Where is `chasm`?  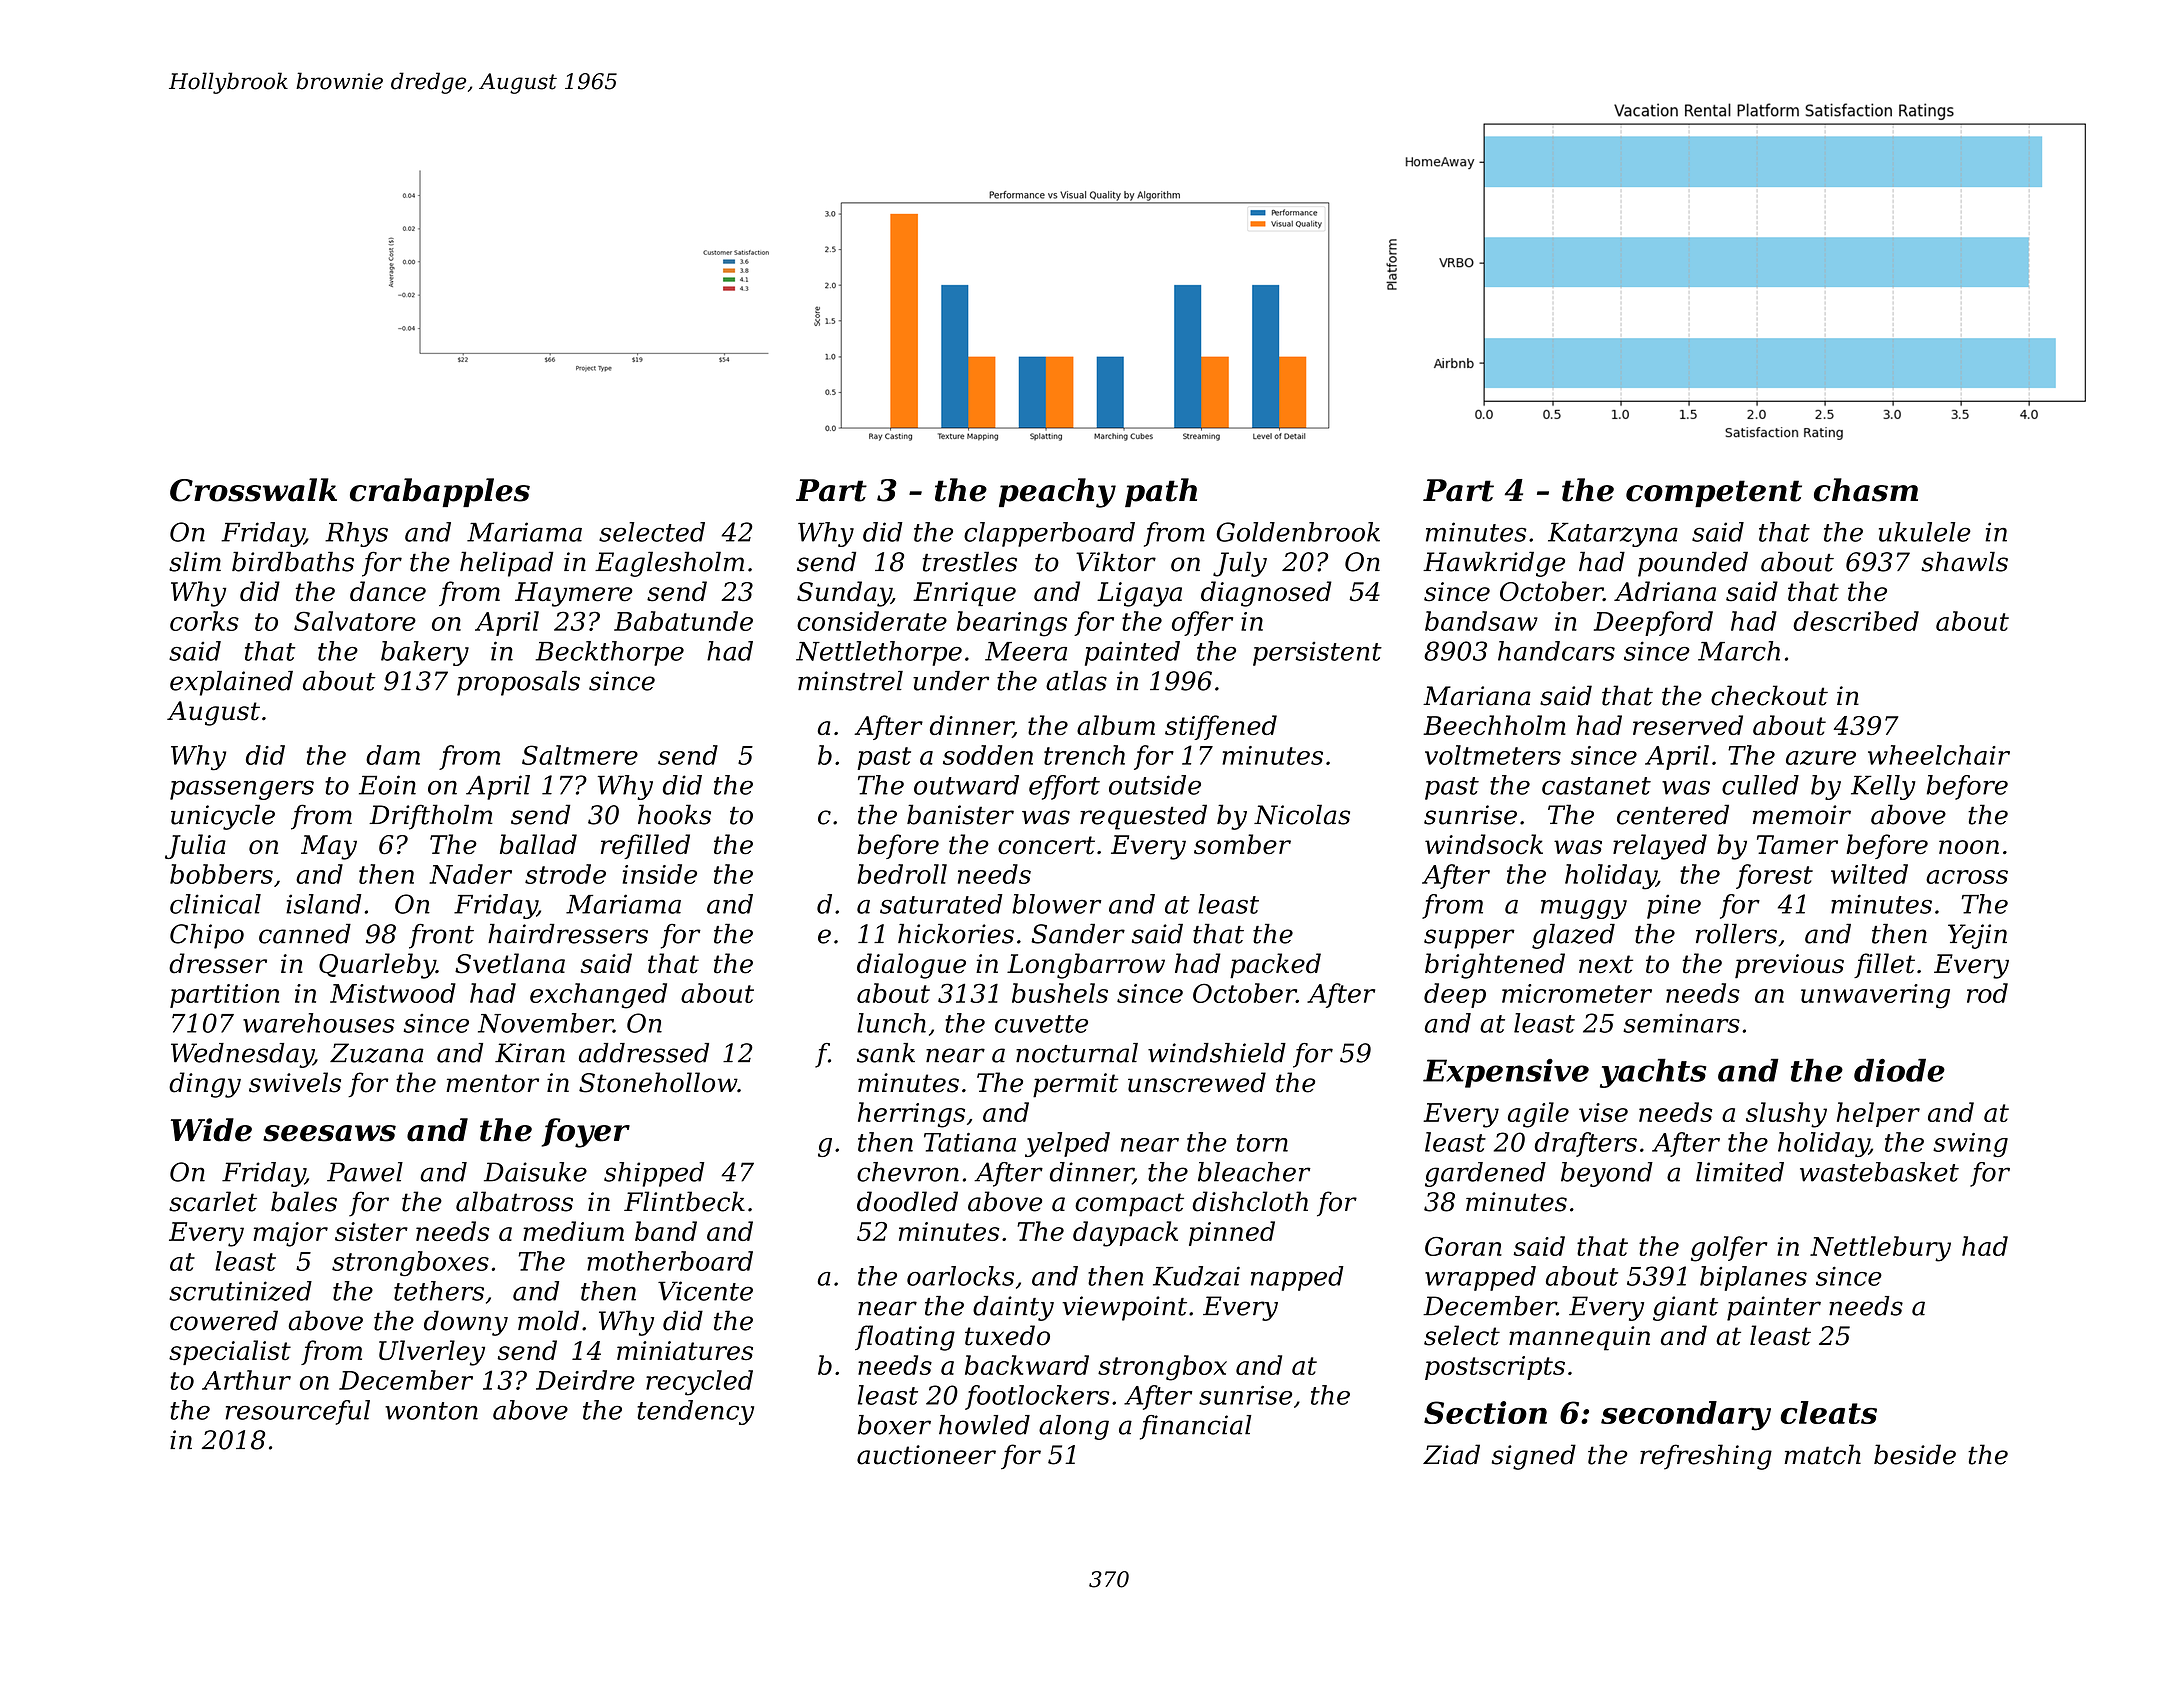
chasm is located at coordinates (1866, 490).
